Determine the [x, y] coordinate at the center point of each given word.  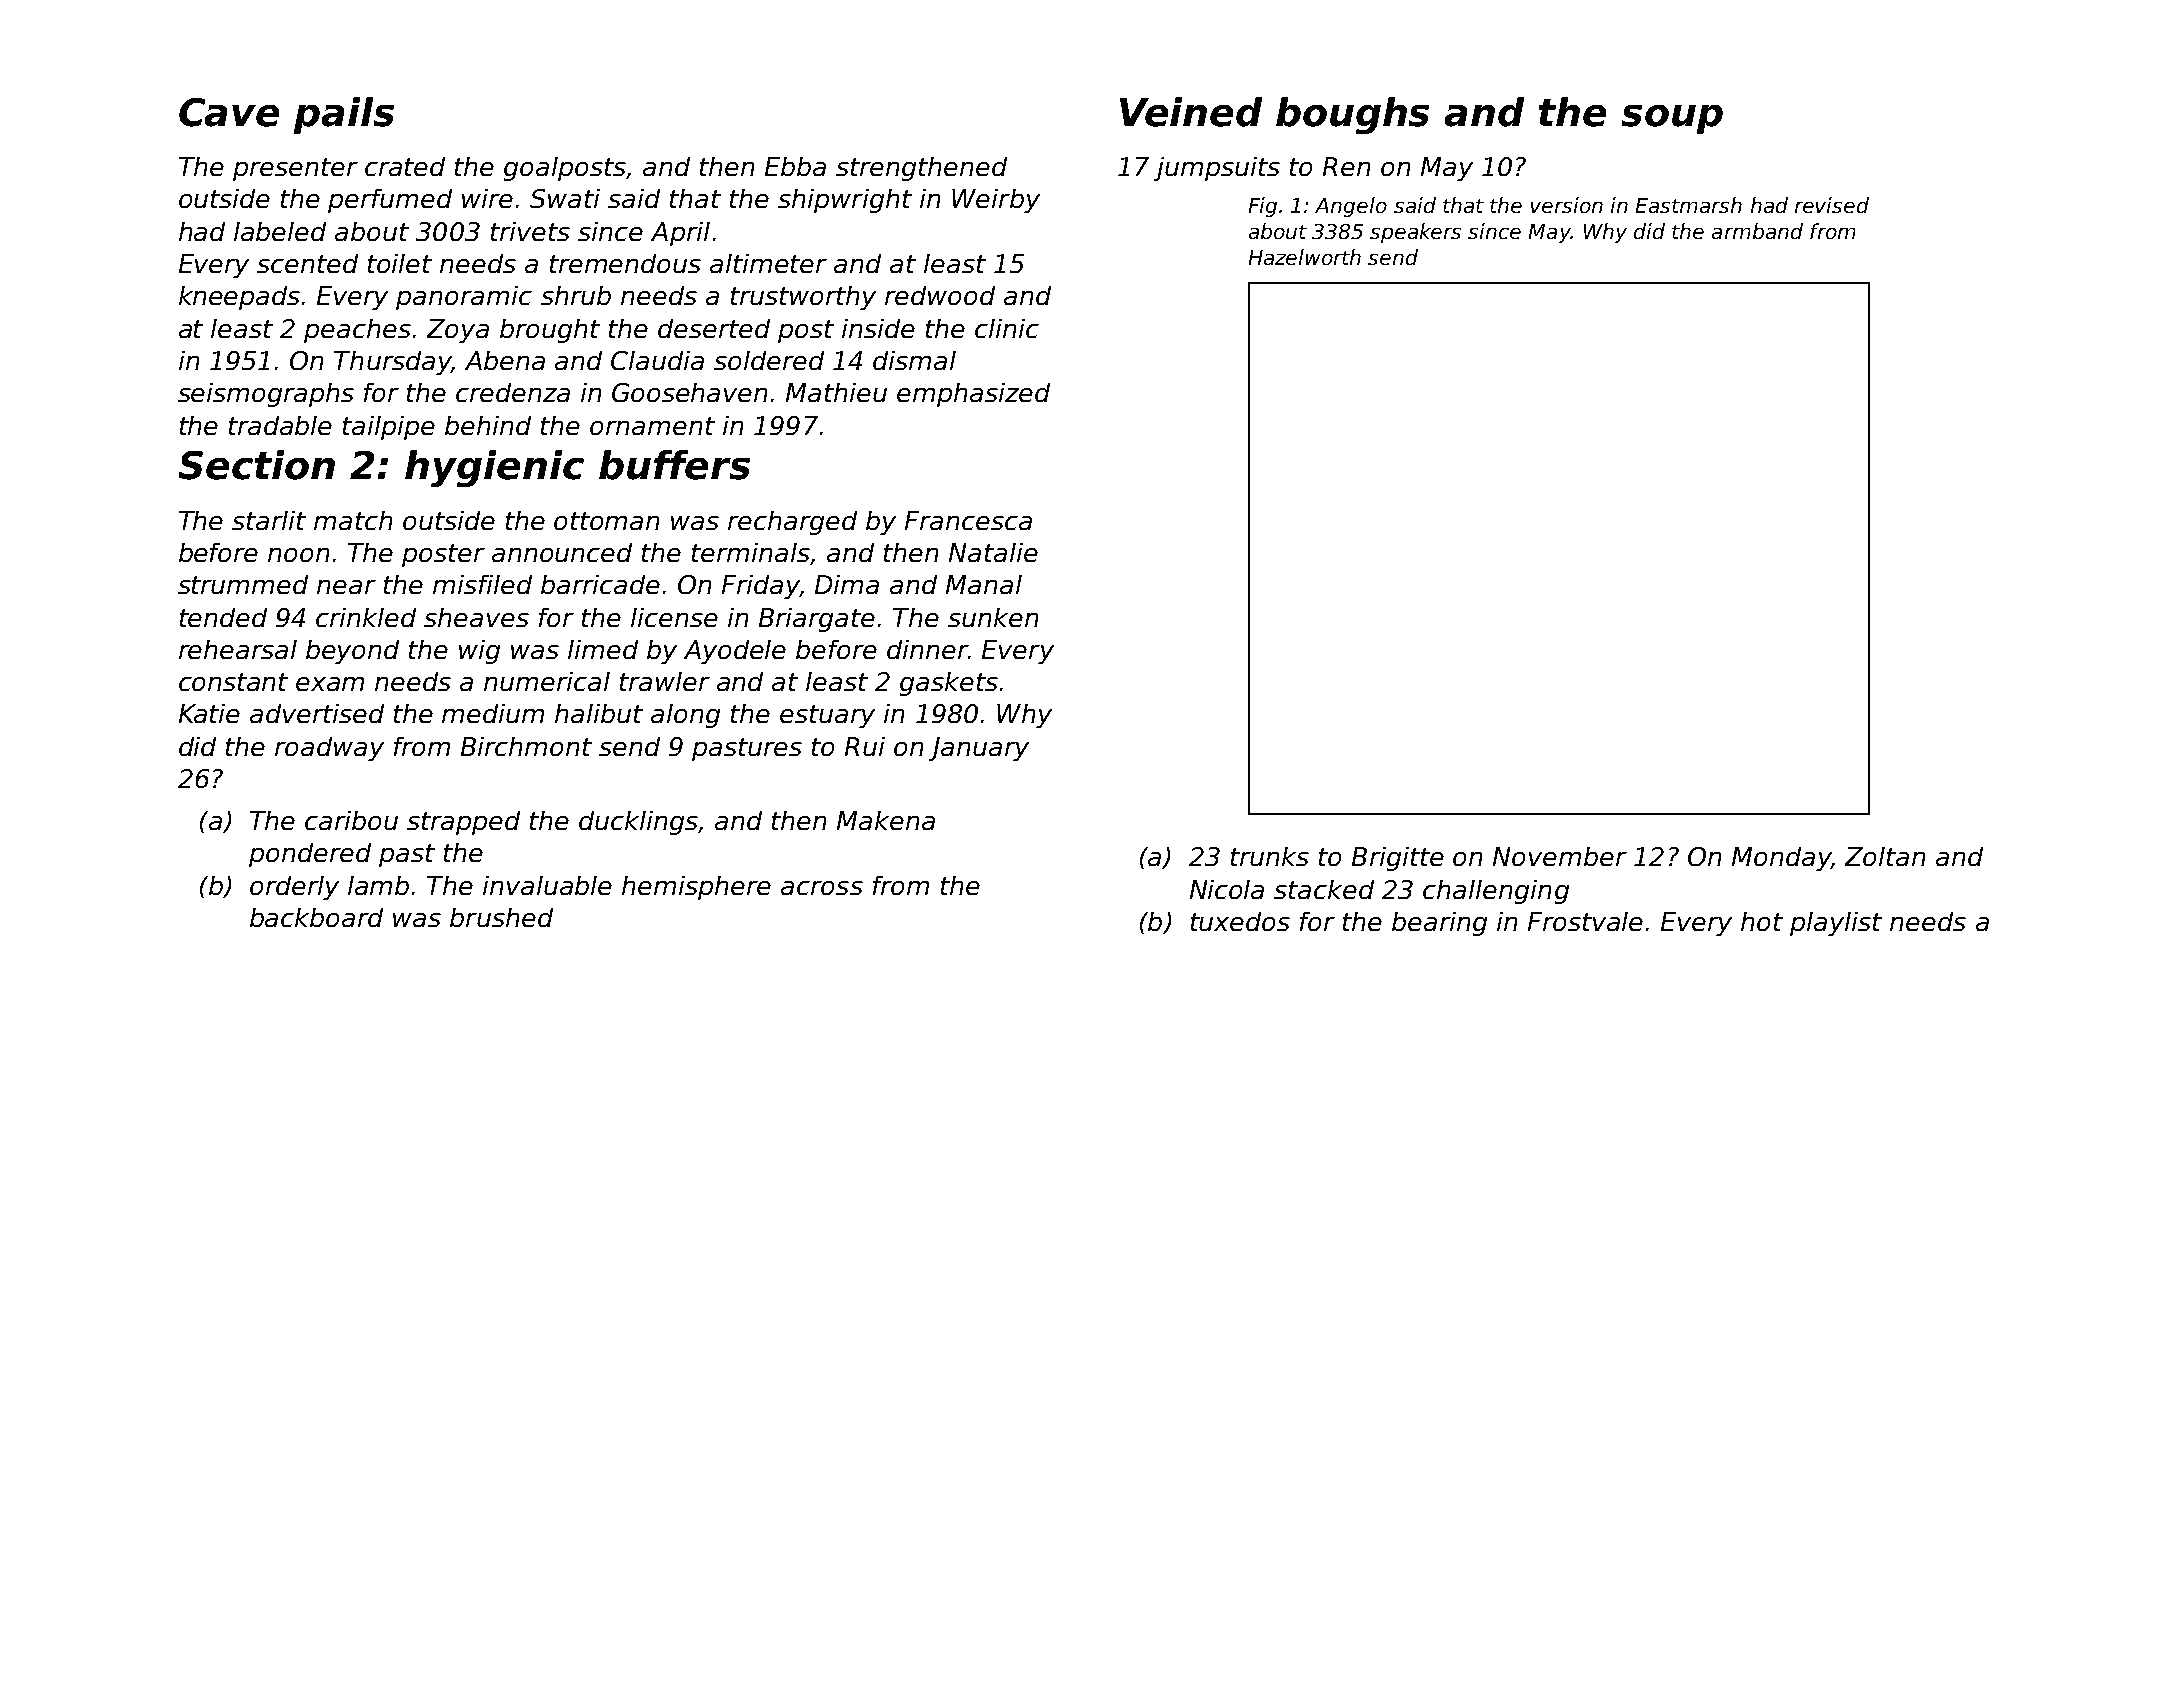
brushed [501, 917]
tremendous [625, 263]
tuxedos [1240, 921]
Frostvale [1585, 921]
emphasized [973, 395]
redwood [940, 295]
